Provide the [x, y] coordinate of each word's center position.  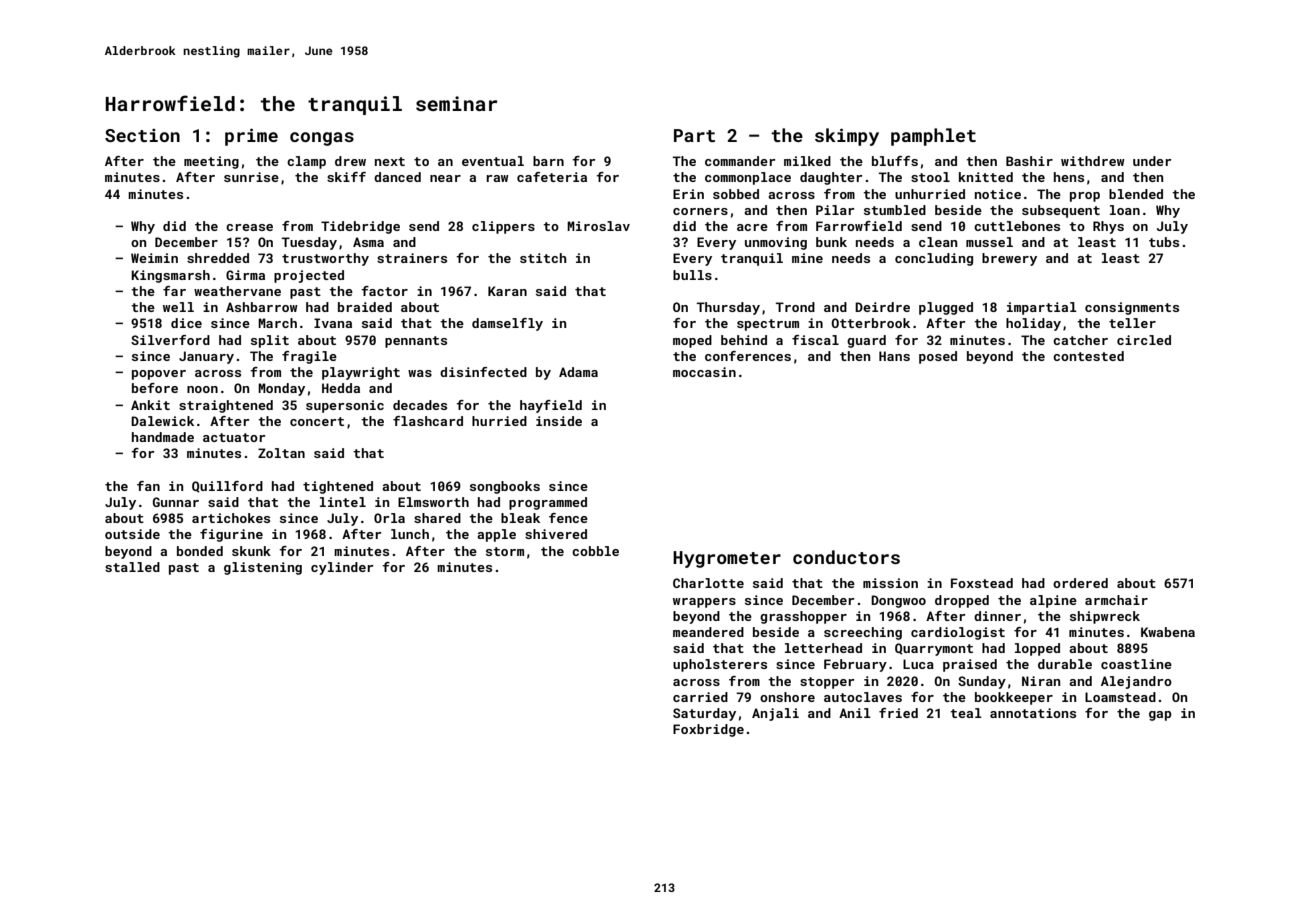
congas [322, 139]
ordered [1080, 583]
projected [309, 276]
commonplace [748, 178]
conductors [846, 557]
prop [1085, 197]
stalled [132, 567]
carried [700, 697]
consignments [1132, 308]
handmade [163, 437]
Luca [918, 664]
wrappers [704, 603]
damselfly [507, 324]
